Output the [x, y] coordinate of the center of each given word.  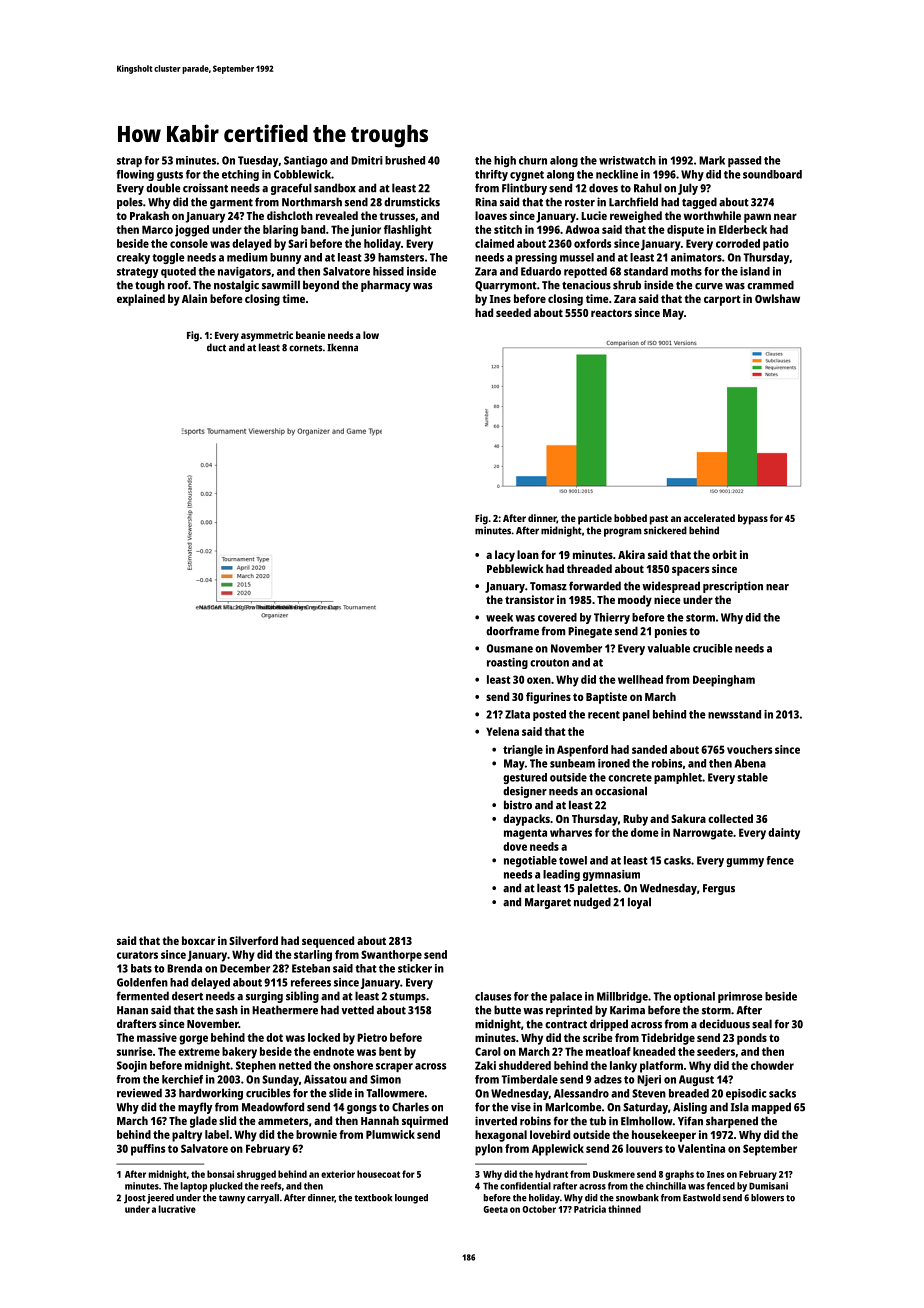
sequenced [328, 942]
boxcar [198, 940]
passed [744, 161]
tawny [232, 1199]
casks [677, 860]
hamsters [401, 257]
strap [129, 162]
